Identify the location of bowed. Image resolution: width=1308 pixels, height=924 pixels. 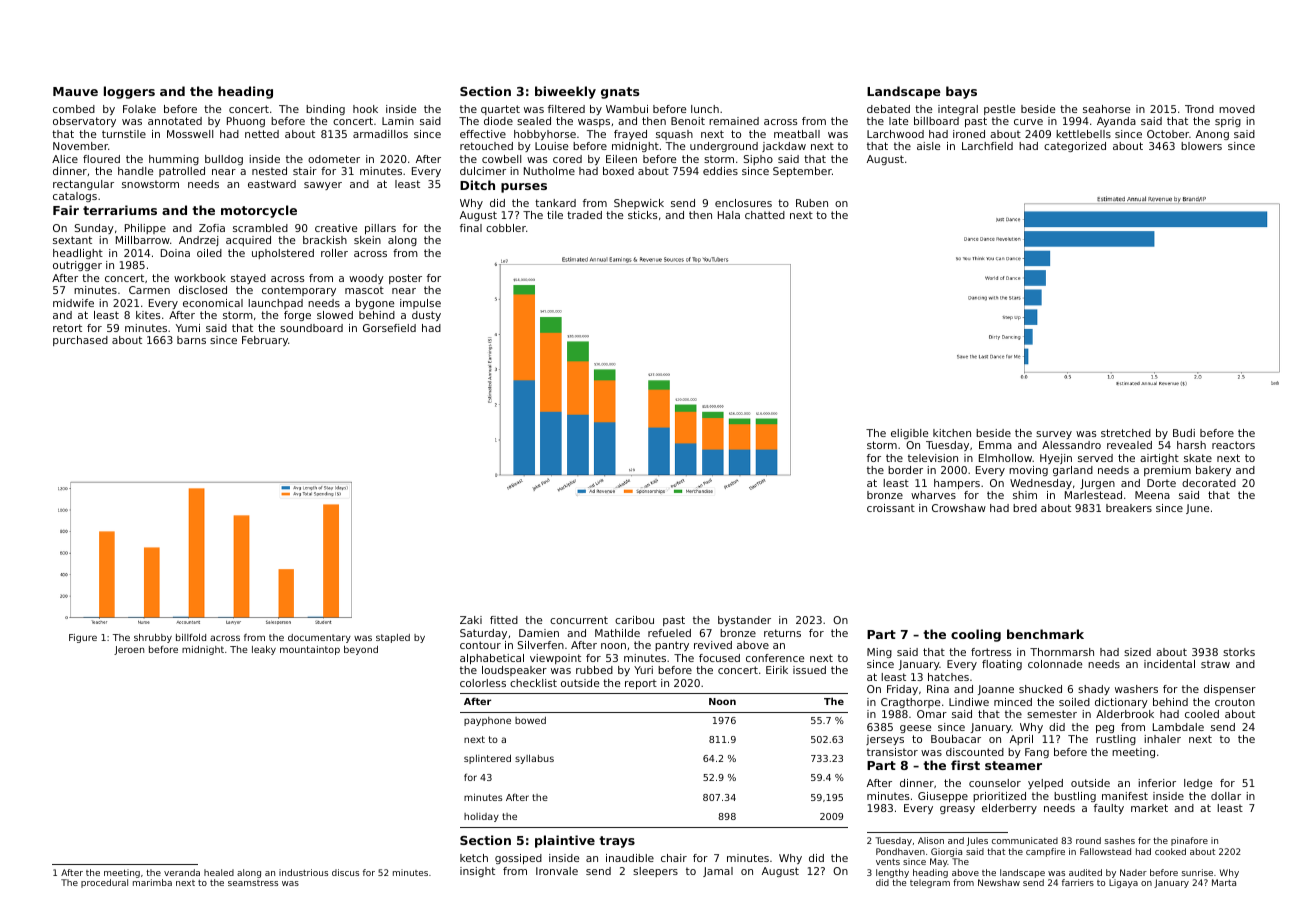
(530, 720).
